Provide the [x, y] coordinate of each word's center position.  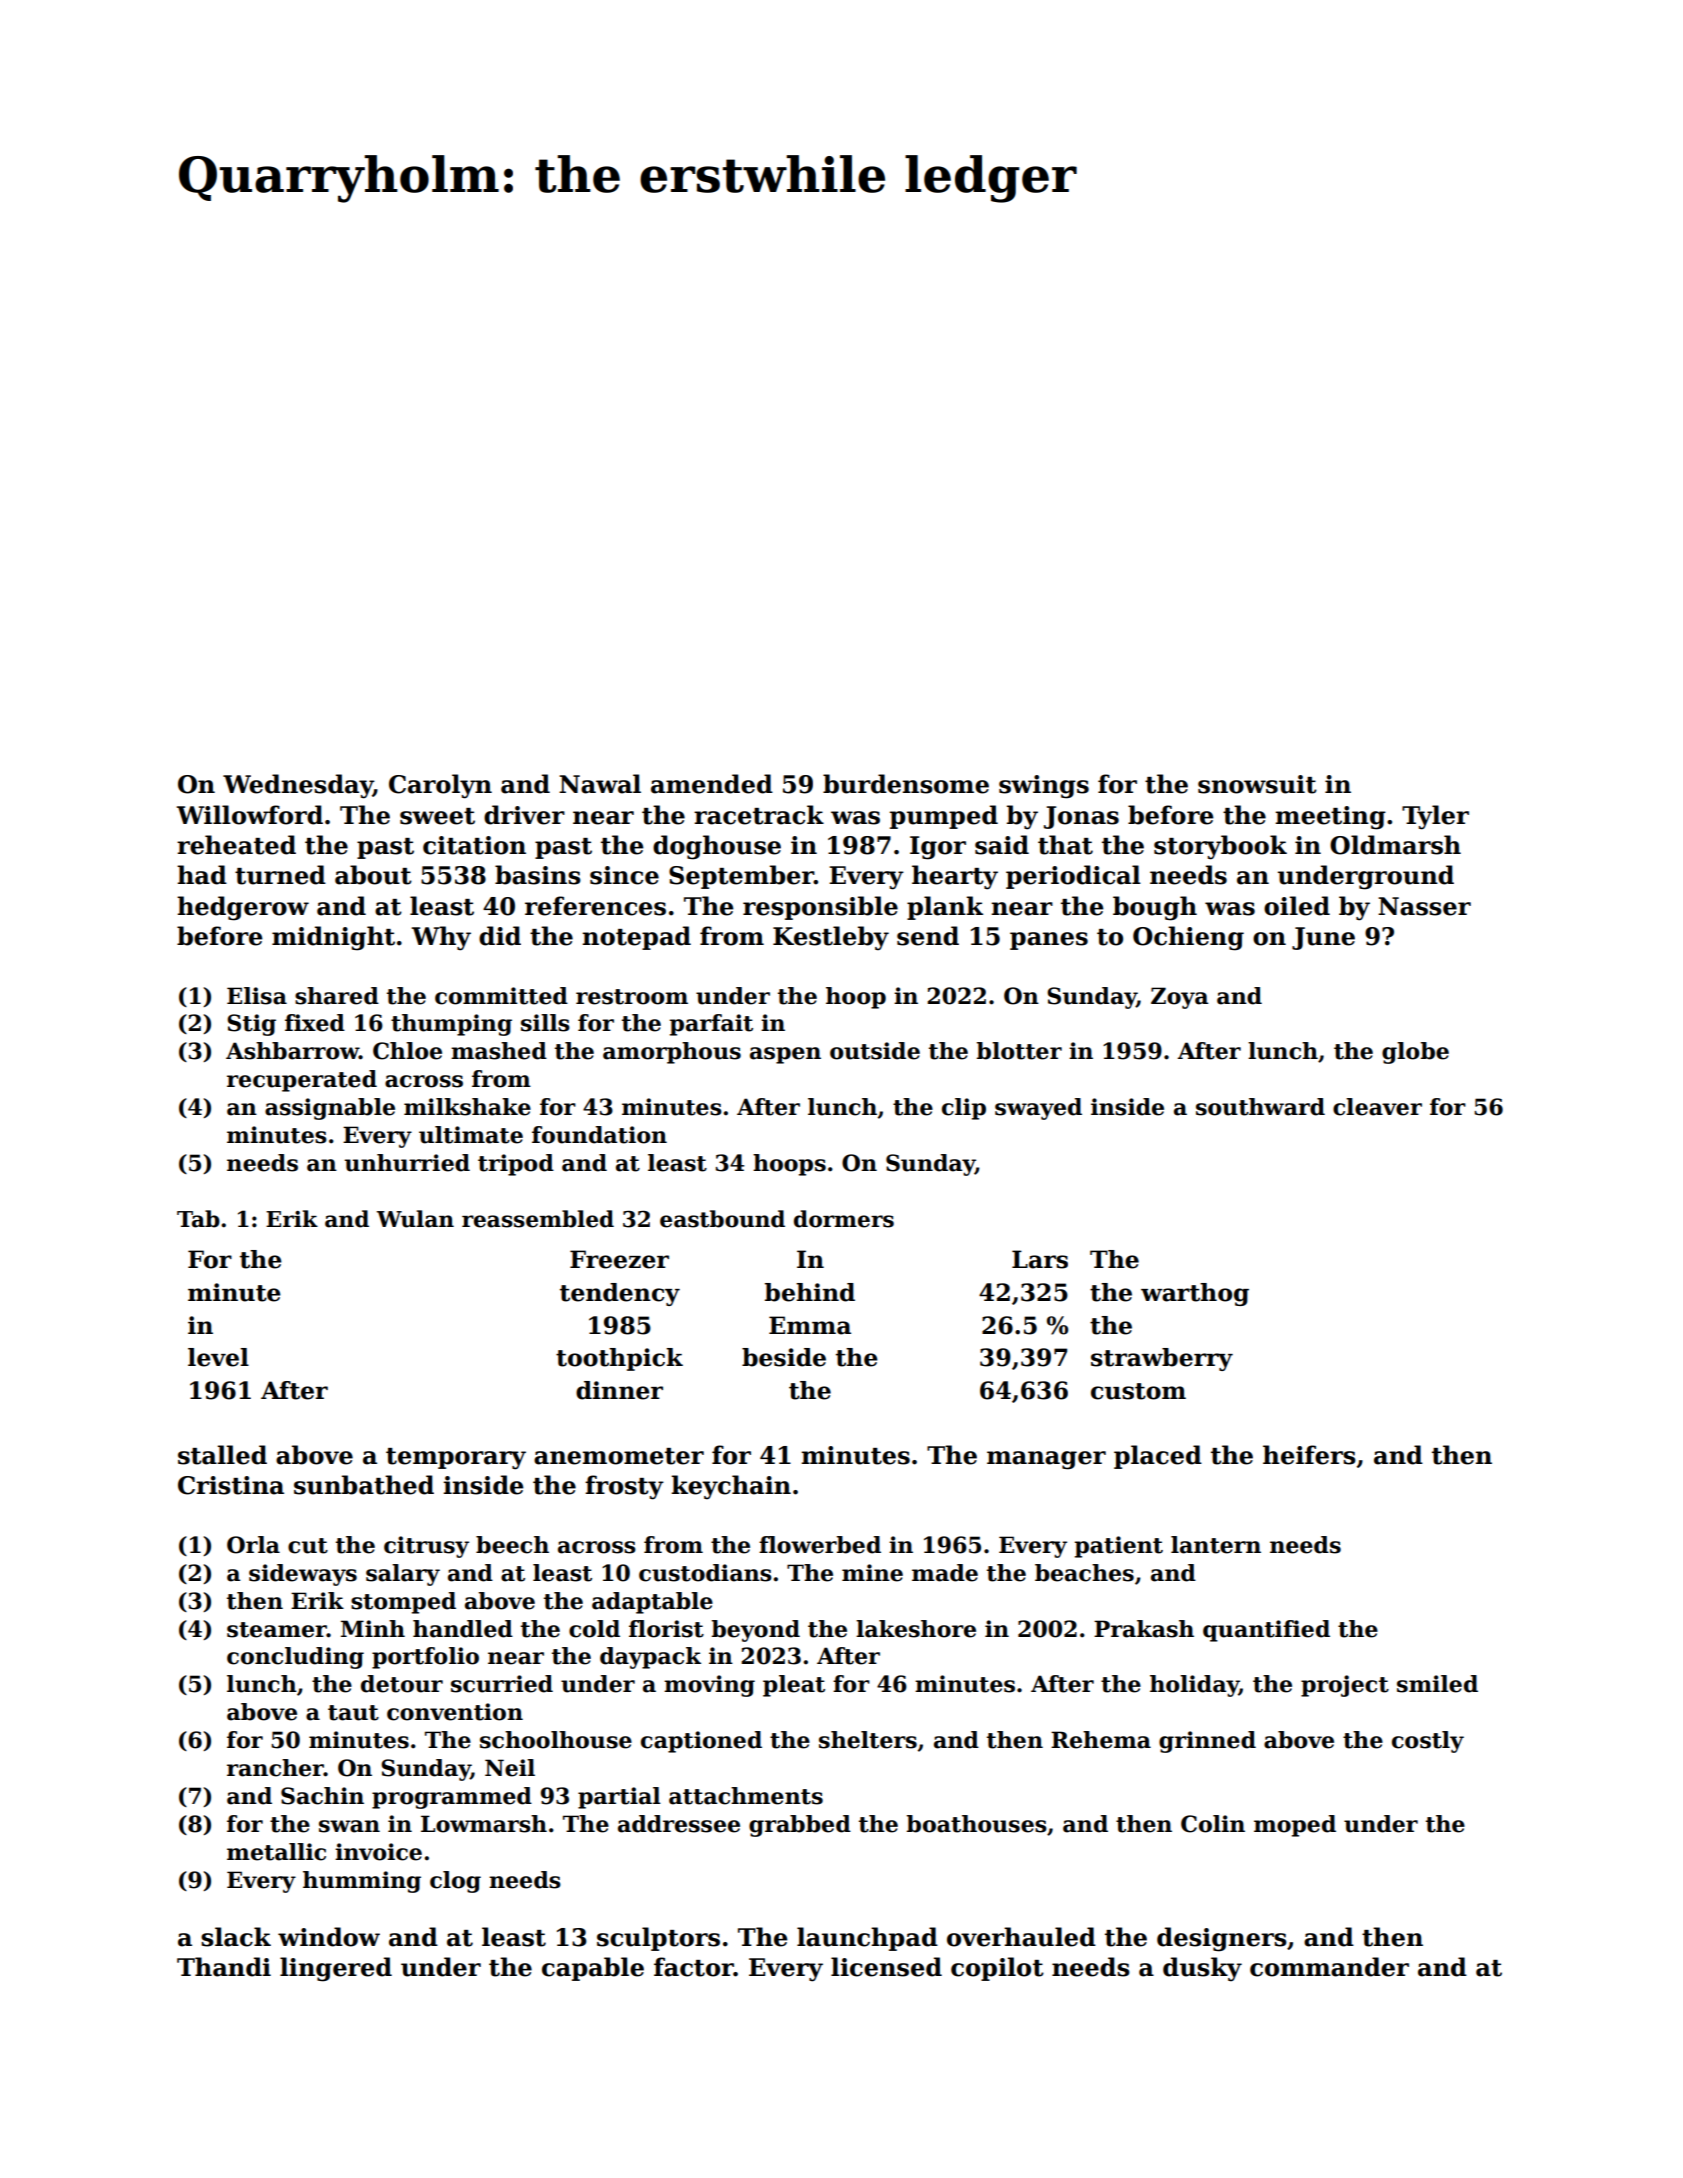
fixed [315, 1023]
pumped [944, 817]
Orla [253, 1545]
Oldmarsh [1395, 845]
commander [1329, 1967]
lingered [336, 1969]
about [373, 875]
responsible [820, 908]
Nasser [1424, 906]
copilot [997, 1969]
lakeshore [916, 1629]
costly [1428, 1742]
